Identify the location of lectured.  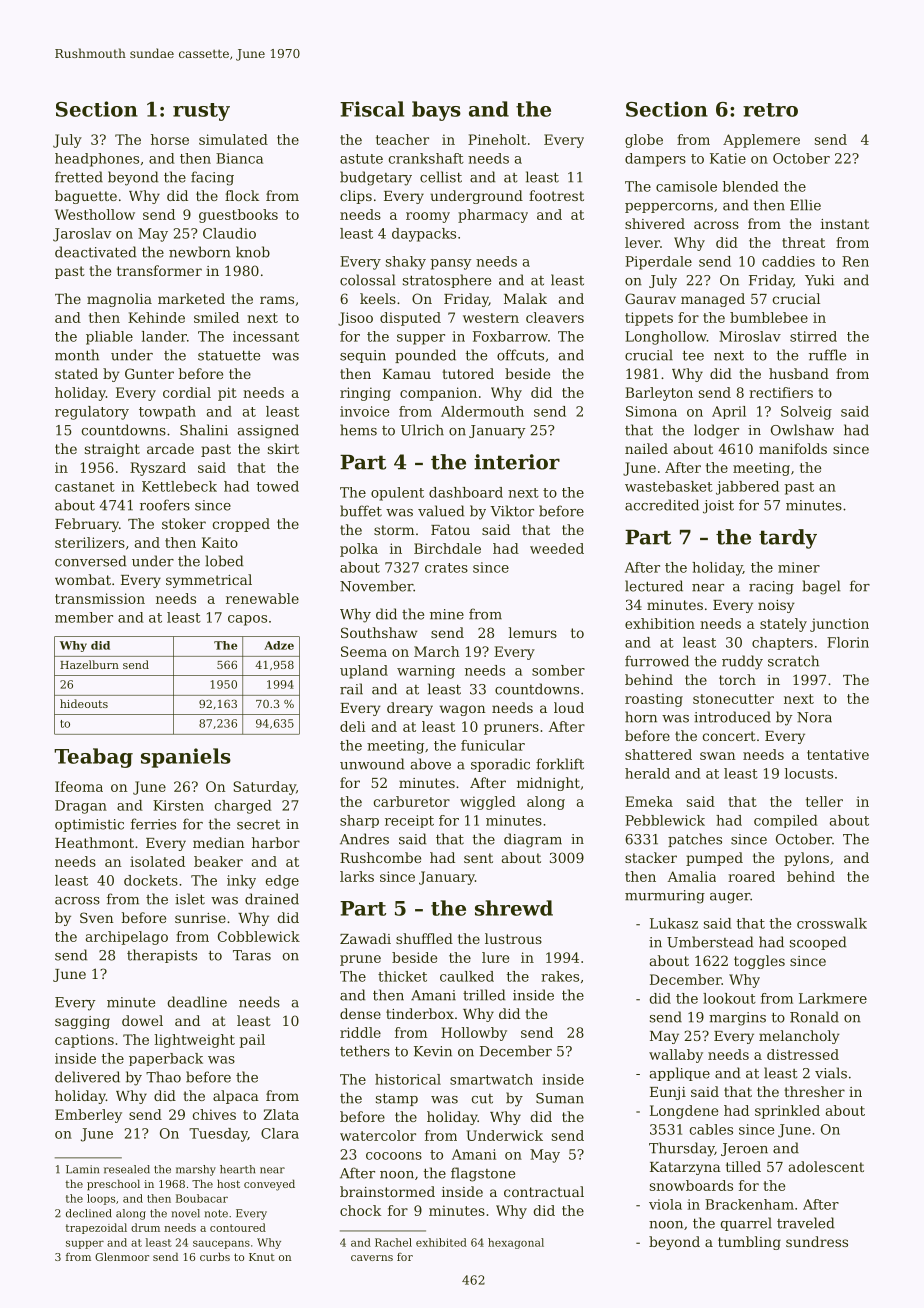
(654, 586).
